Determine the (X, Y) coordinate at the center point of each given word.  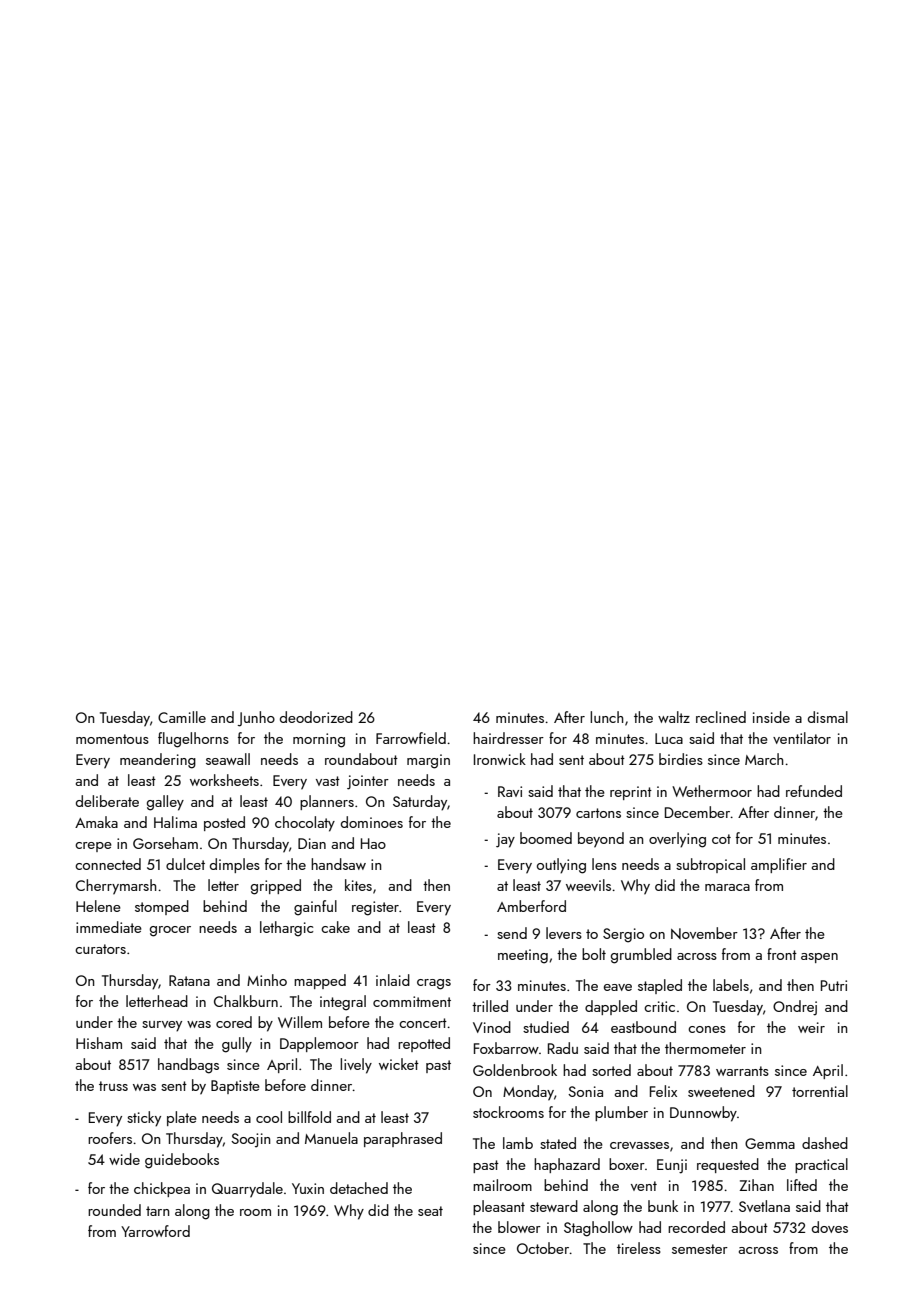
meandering (158, 761)
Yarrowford (155, 1231)
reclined (721, 717)
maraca (727, 887)
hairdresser (508, 738)
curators (100, 949)
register (375, 908)
